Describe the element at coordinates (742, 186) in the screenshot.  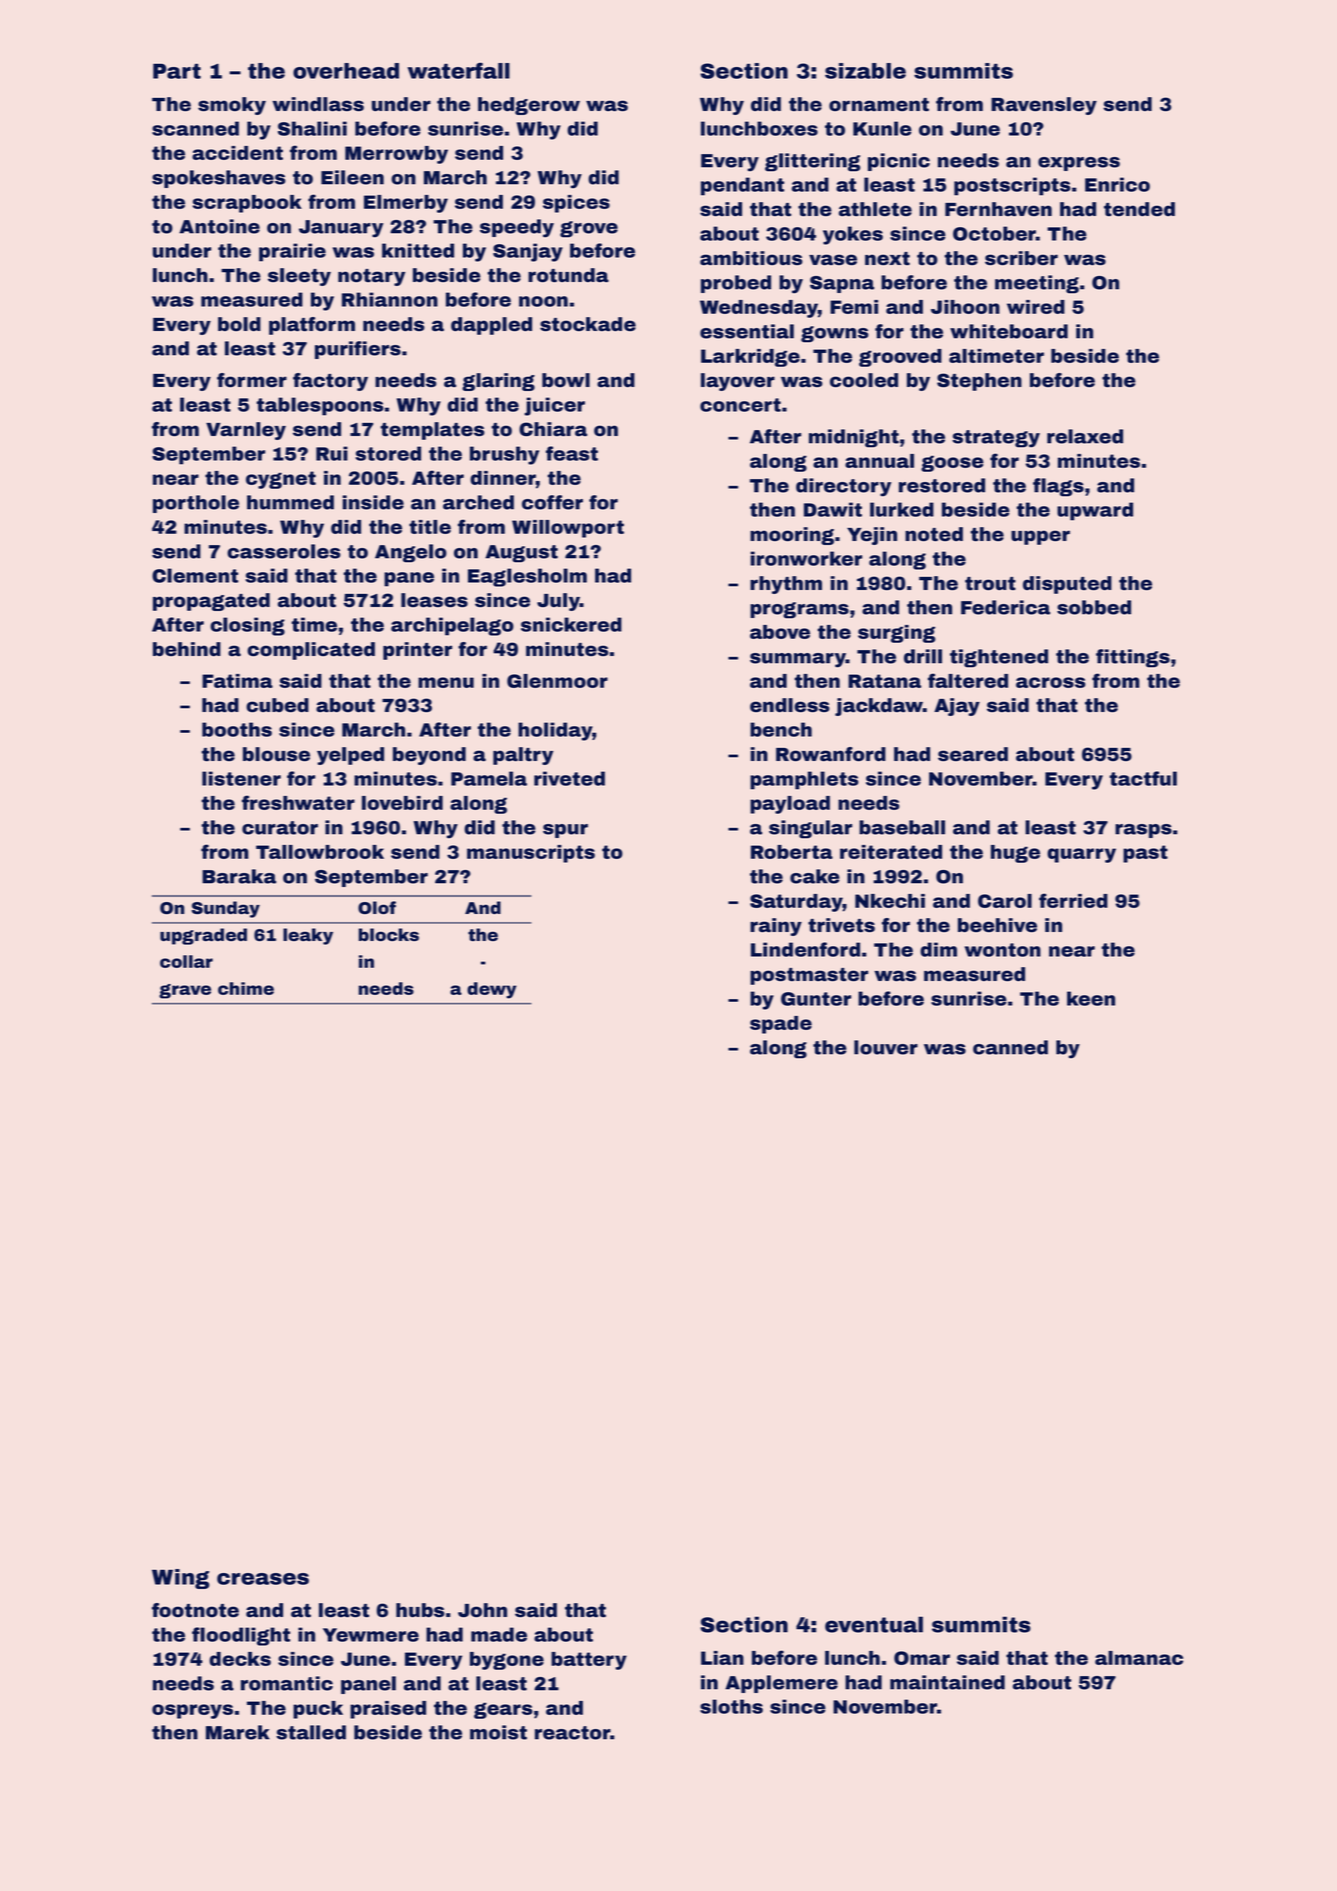
I see `pendant` at that location.
